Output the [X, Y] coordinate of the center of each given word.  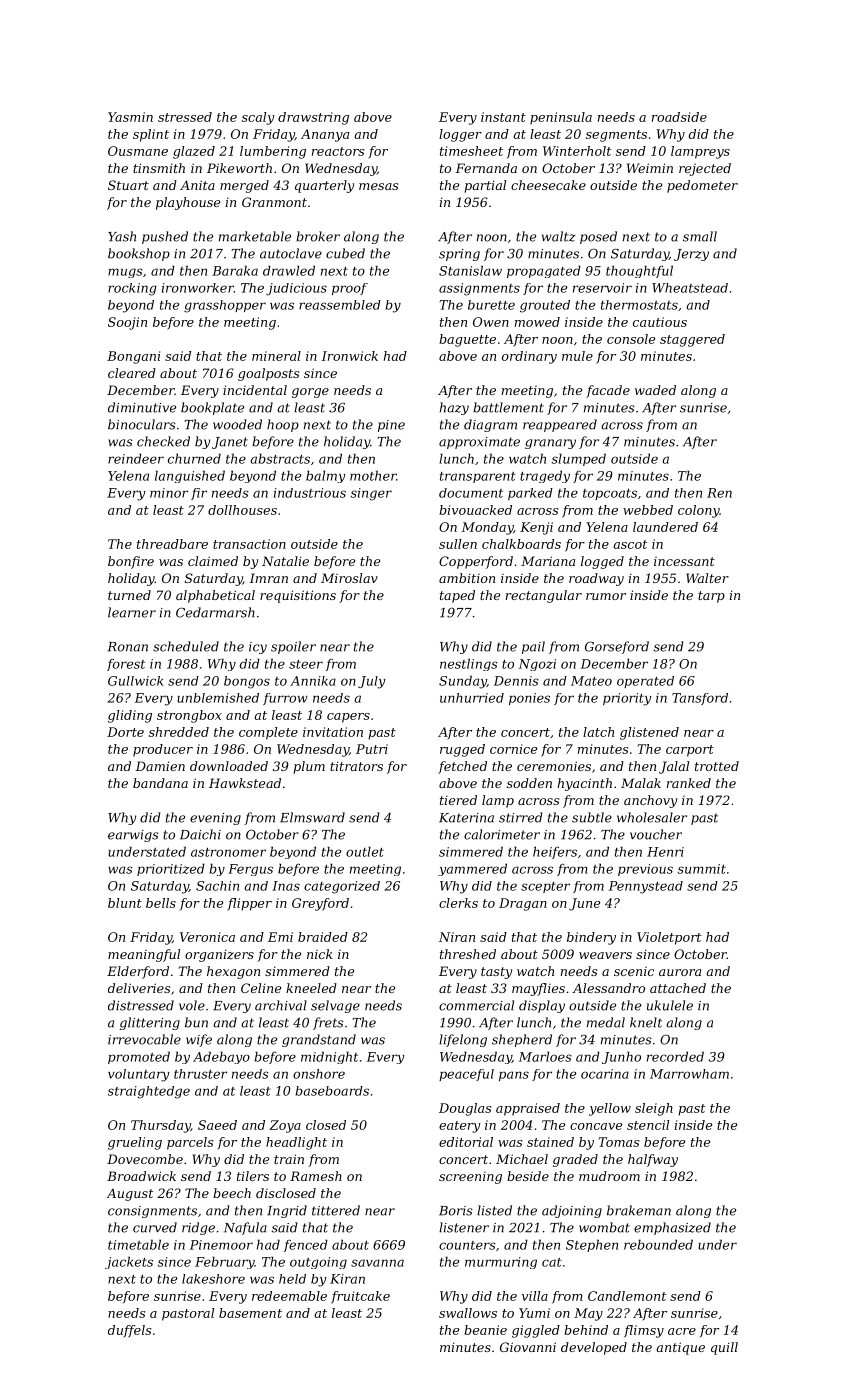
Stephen [592, 1245]
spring [459, 255]
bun [196, 1022]
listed [494, 1210]
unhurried [472, 698]
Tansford [700, 699]
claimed [213, 561]
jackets [129, 1262]
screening [470, 1178]
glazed [194, 152]
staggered [692, 340]
